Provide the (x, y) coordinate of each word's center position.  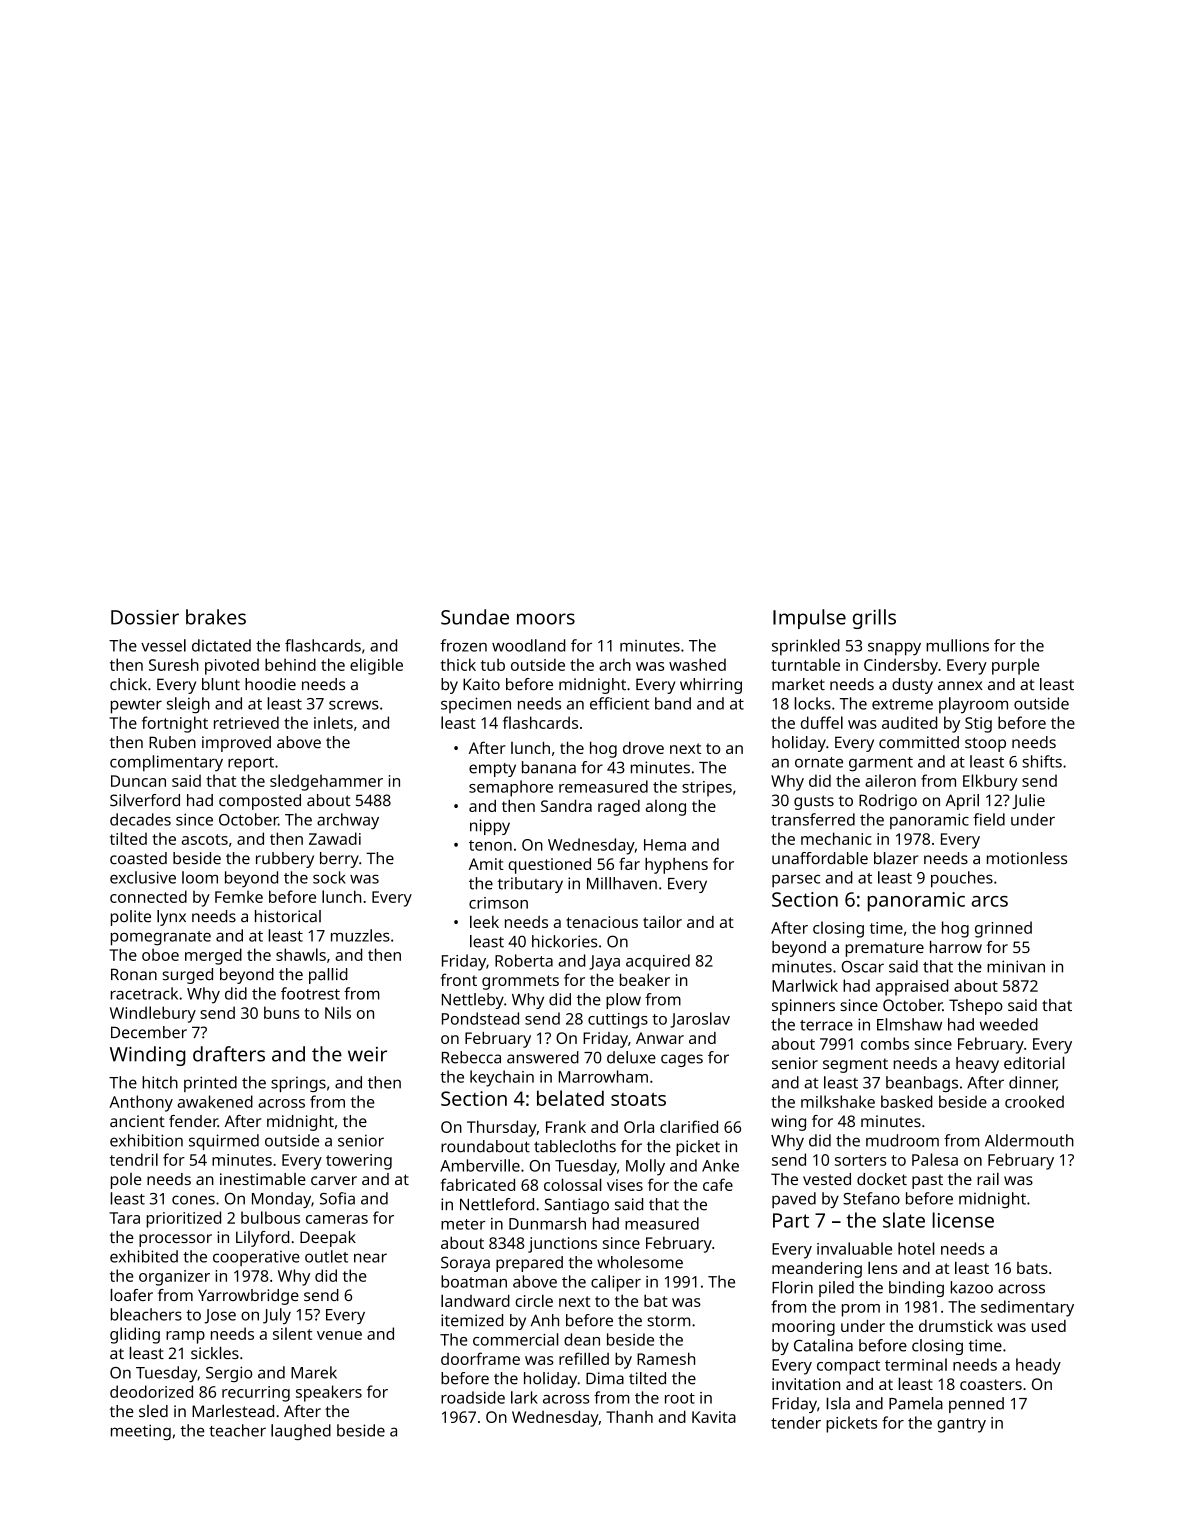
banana (549, 767)
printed (210, 1084)
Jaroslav (700, 1020)
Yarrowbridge (248, 1297)
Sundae (475, 617)
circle (534, 1300)
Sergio (229, 1374)
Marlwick (805, 985)
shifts (1042, 761)
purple (1015, 666)
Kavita (714, 1417)
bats (1032, 1268)
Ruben (172, 742)
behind (290, 664)
